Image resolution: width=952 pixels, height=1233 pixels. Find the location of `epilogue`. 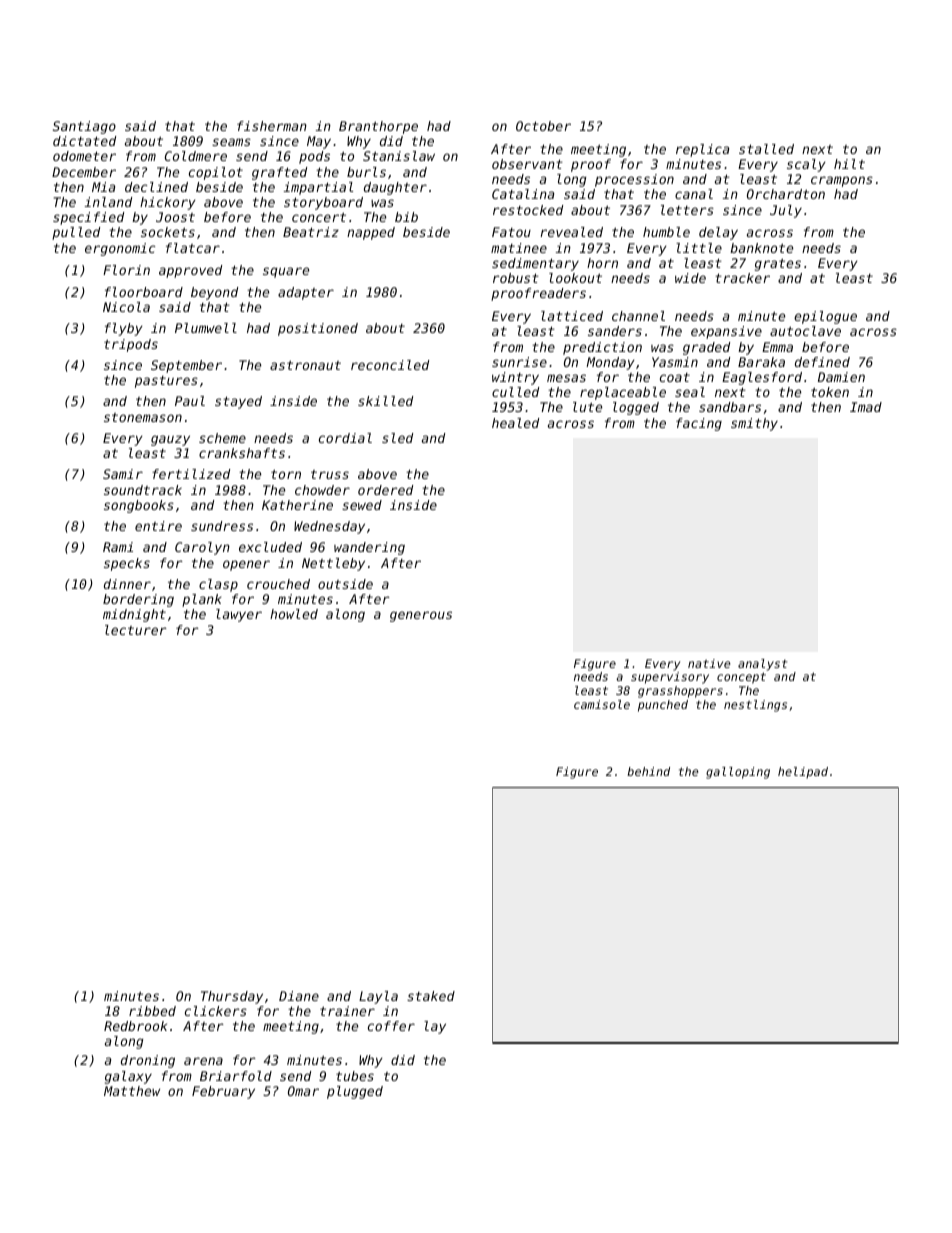

epilogue is located at coordinates (825, 317).
